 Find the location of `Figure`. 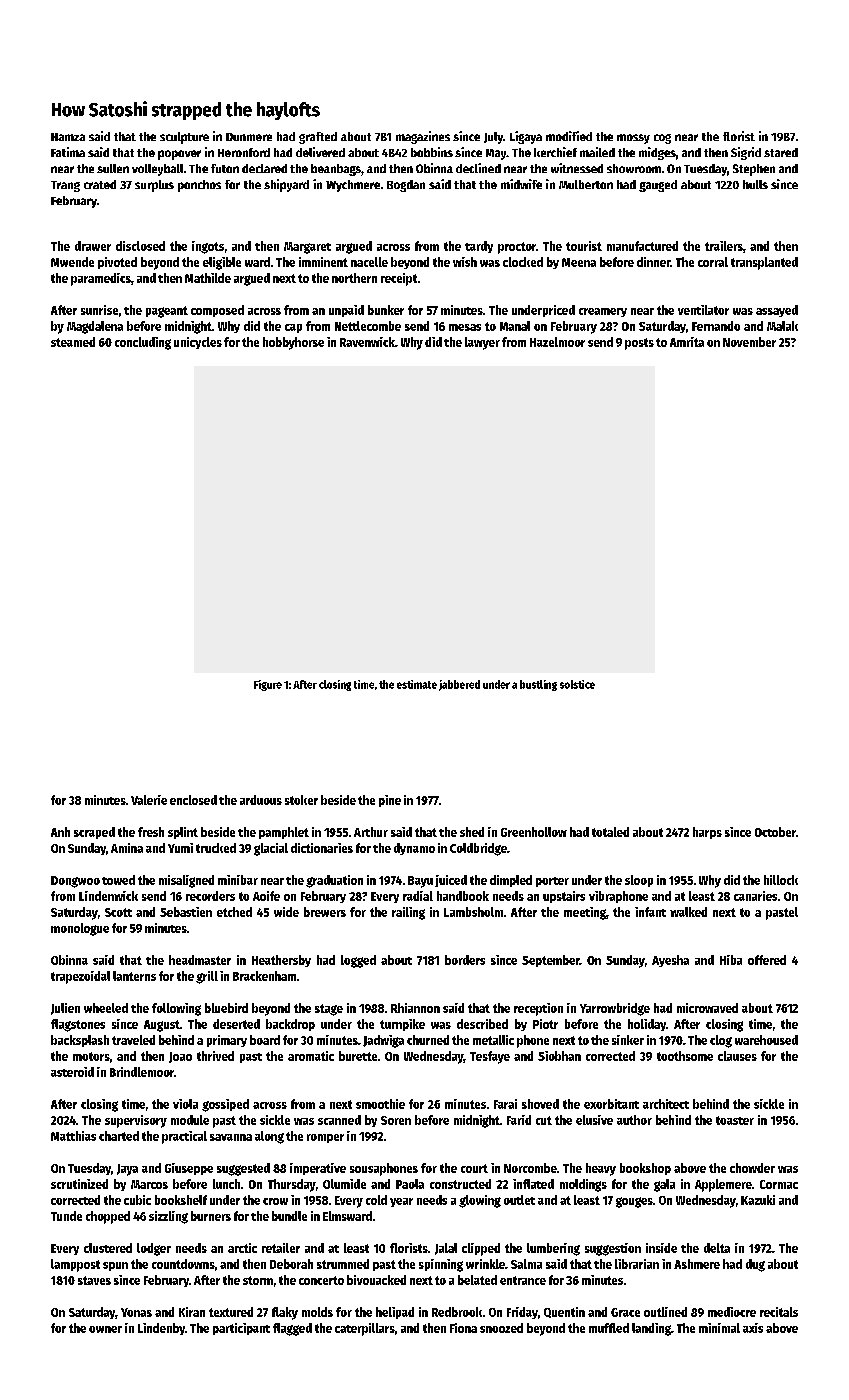

Figure is located at coordinates (268, 685).
